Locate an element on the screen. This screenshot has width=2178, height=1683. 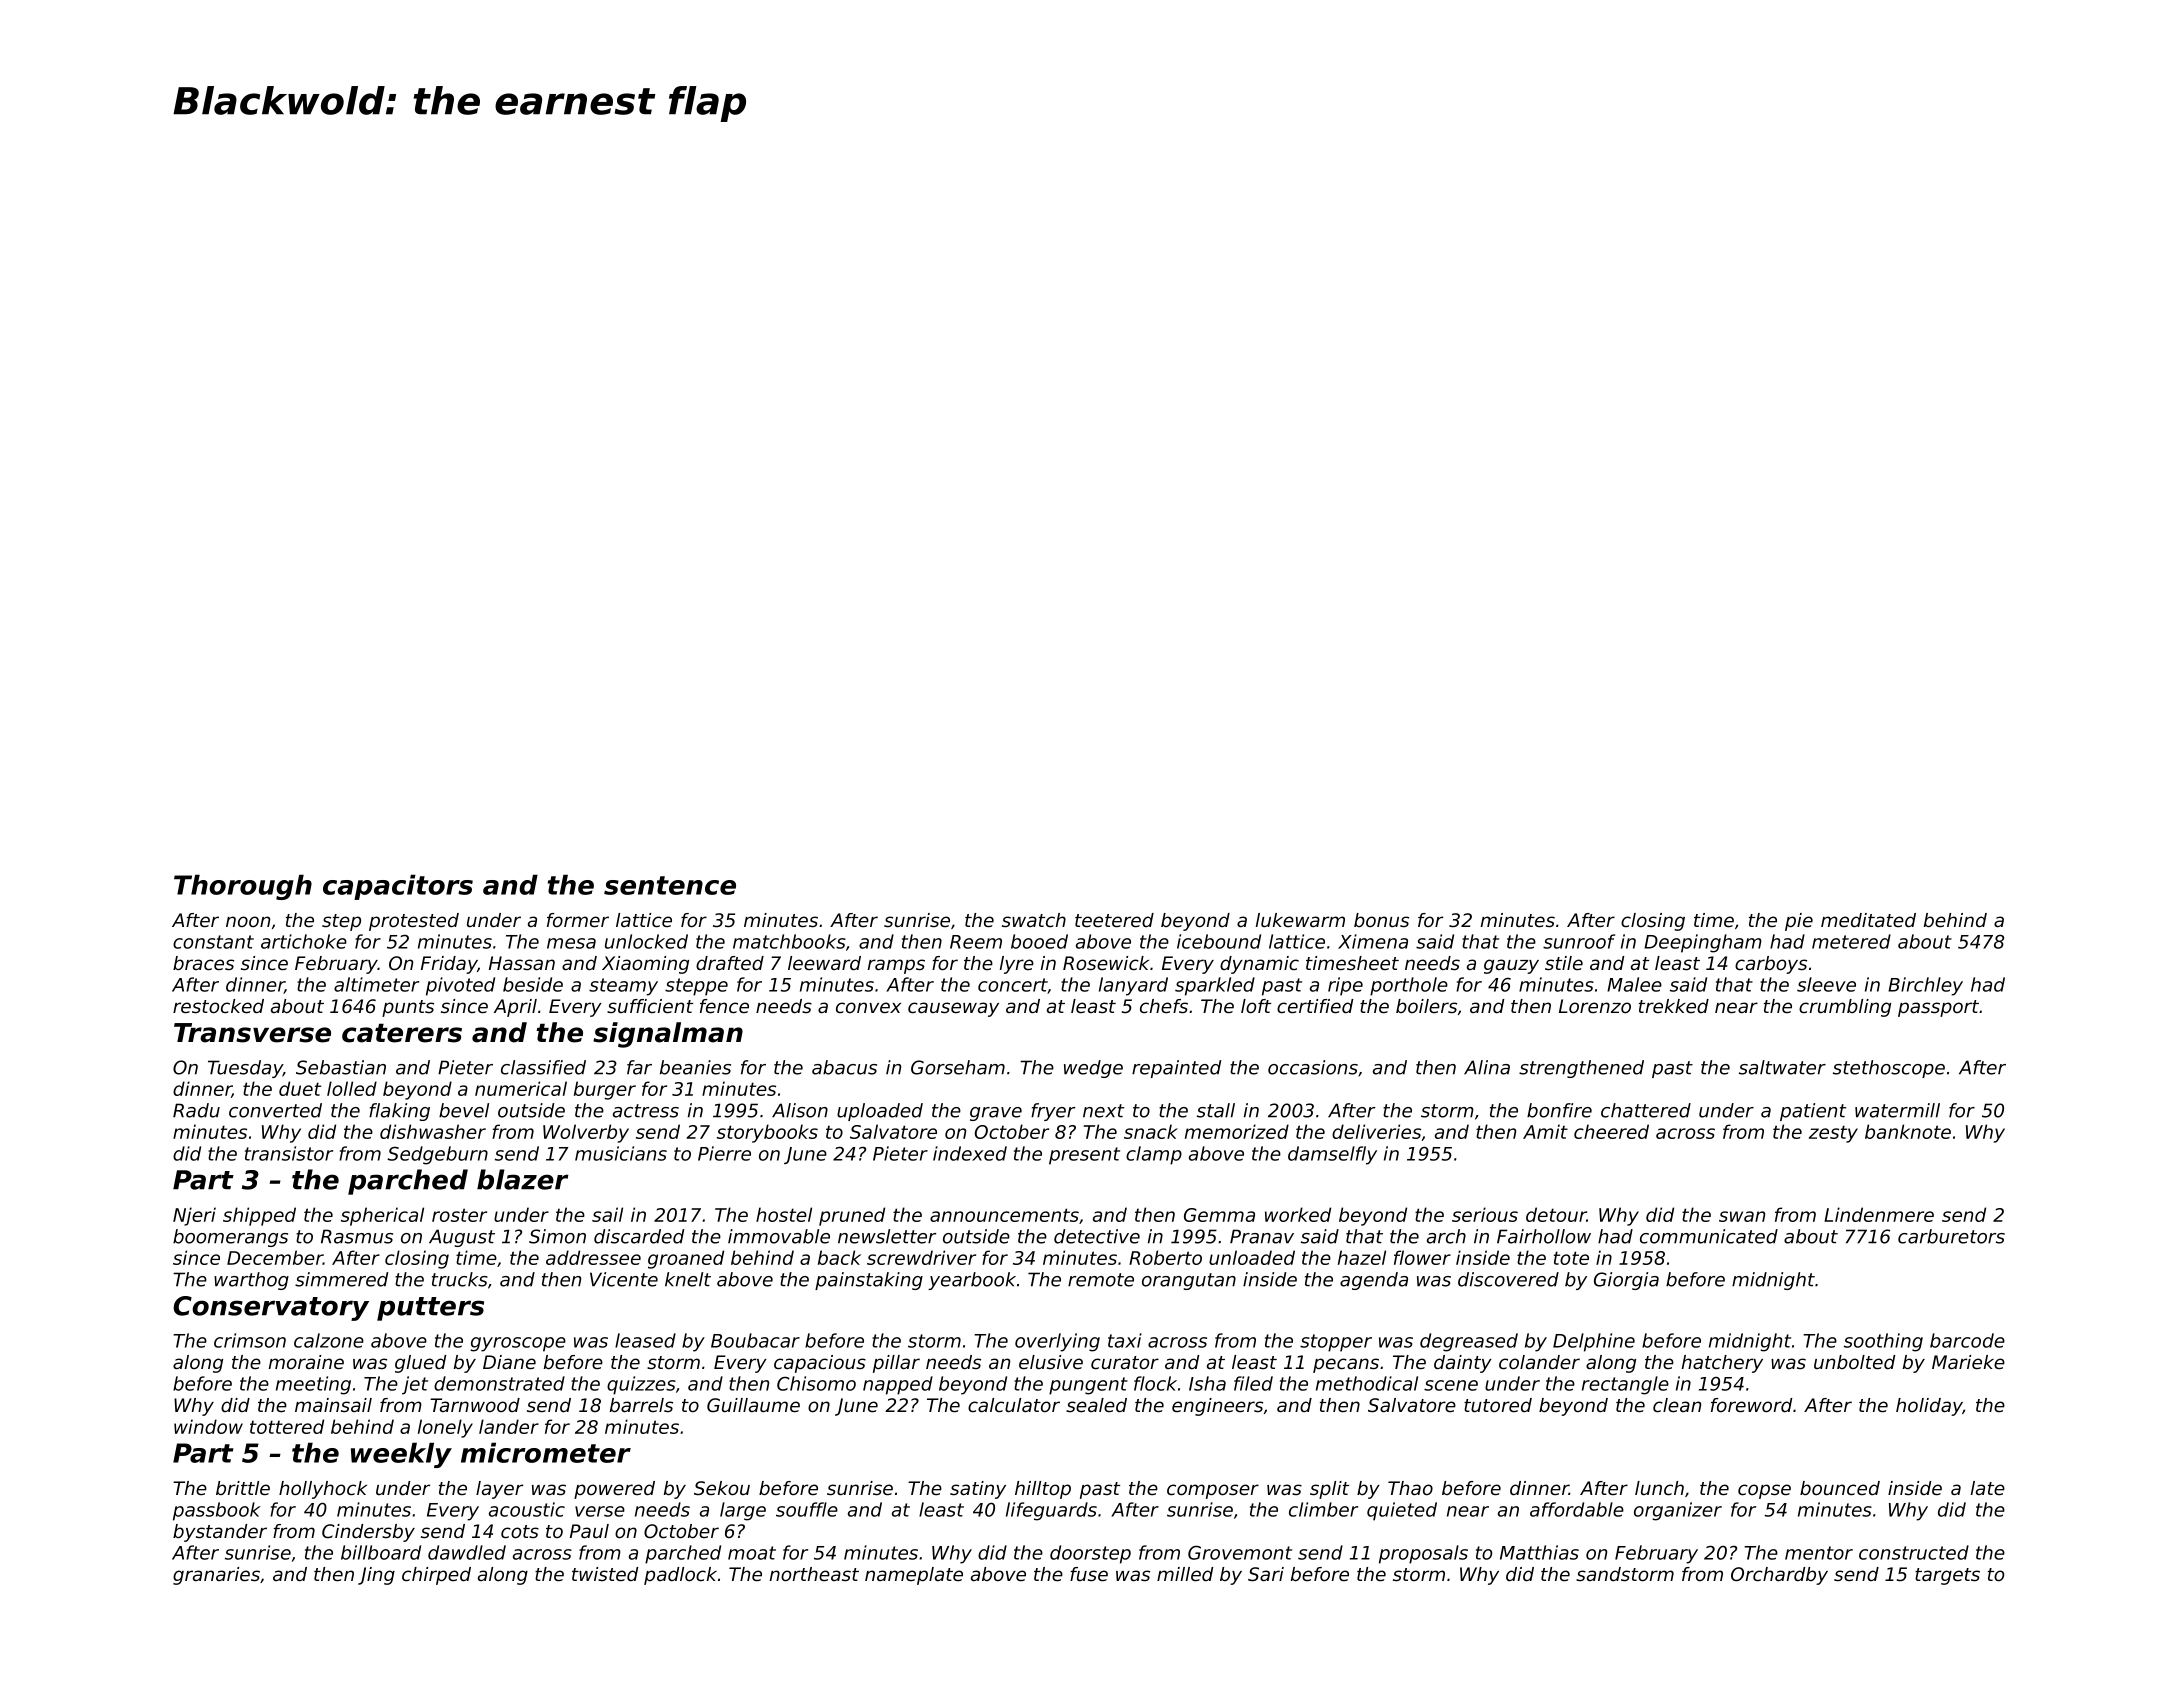
Giorgia is located at coordinates (1626, 1281).
